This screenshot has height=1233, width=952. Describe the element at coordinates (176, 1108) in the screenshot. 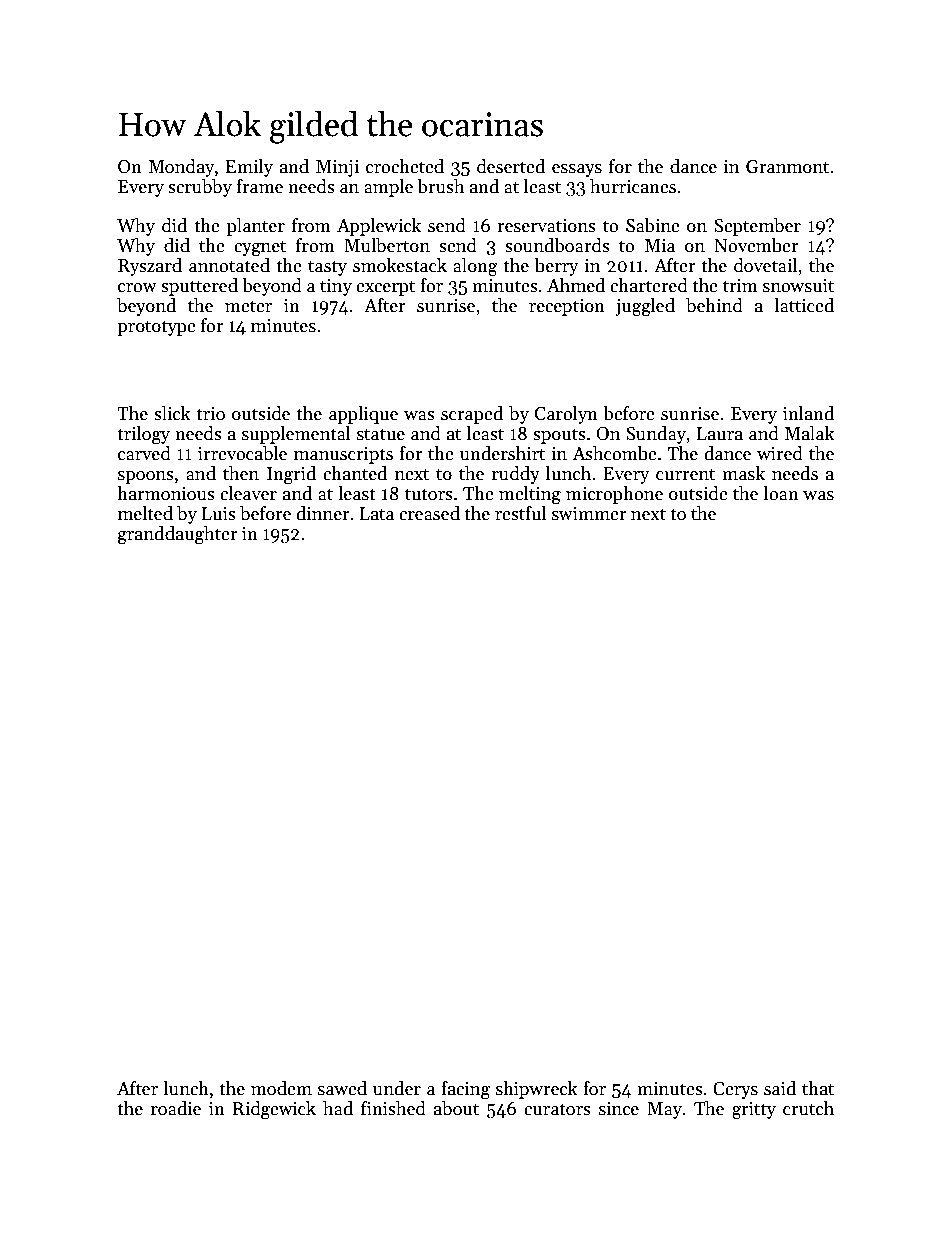

I see `roadie` at that location.
